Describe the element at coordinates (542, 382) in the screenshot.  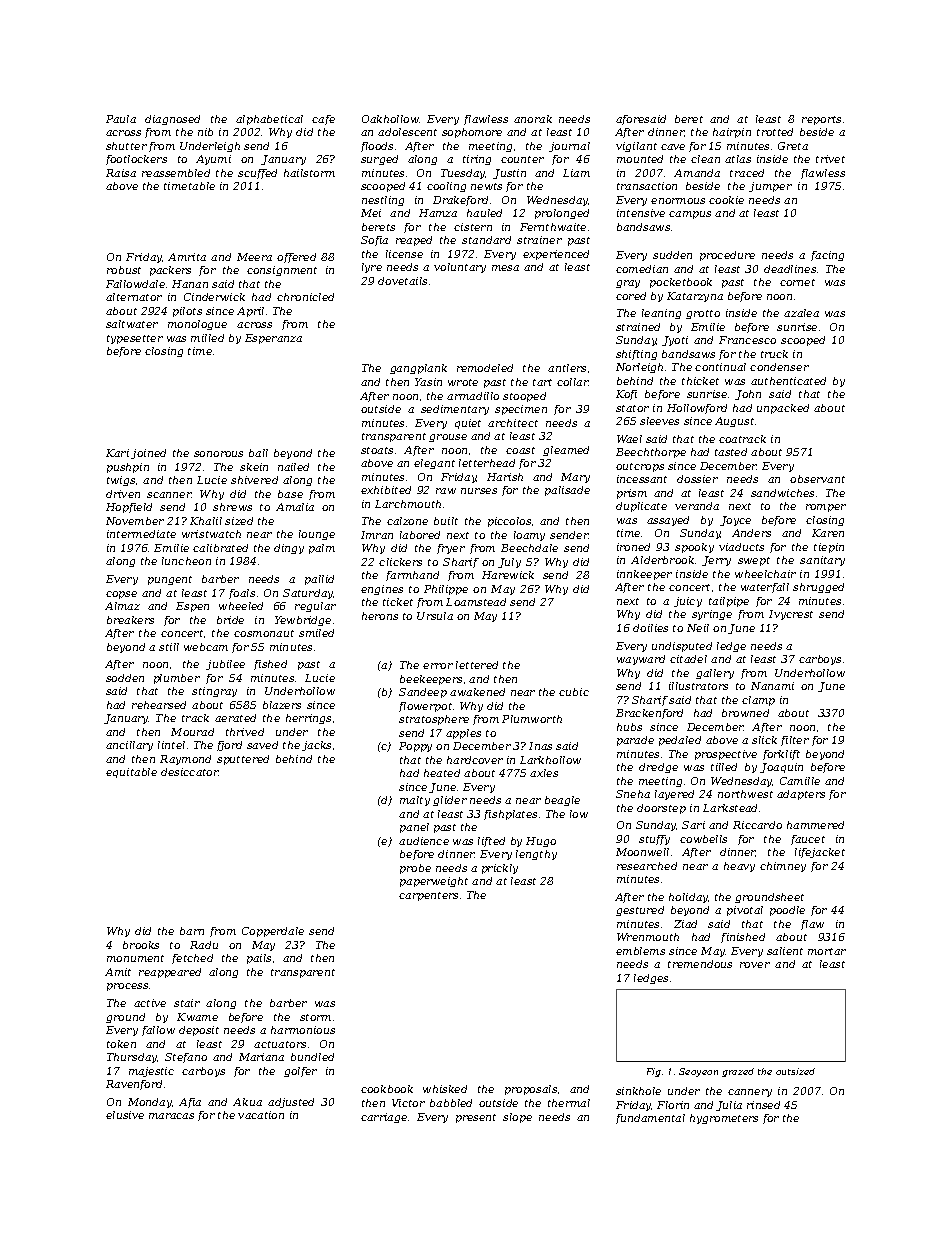
I see `tart` at that location.
